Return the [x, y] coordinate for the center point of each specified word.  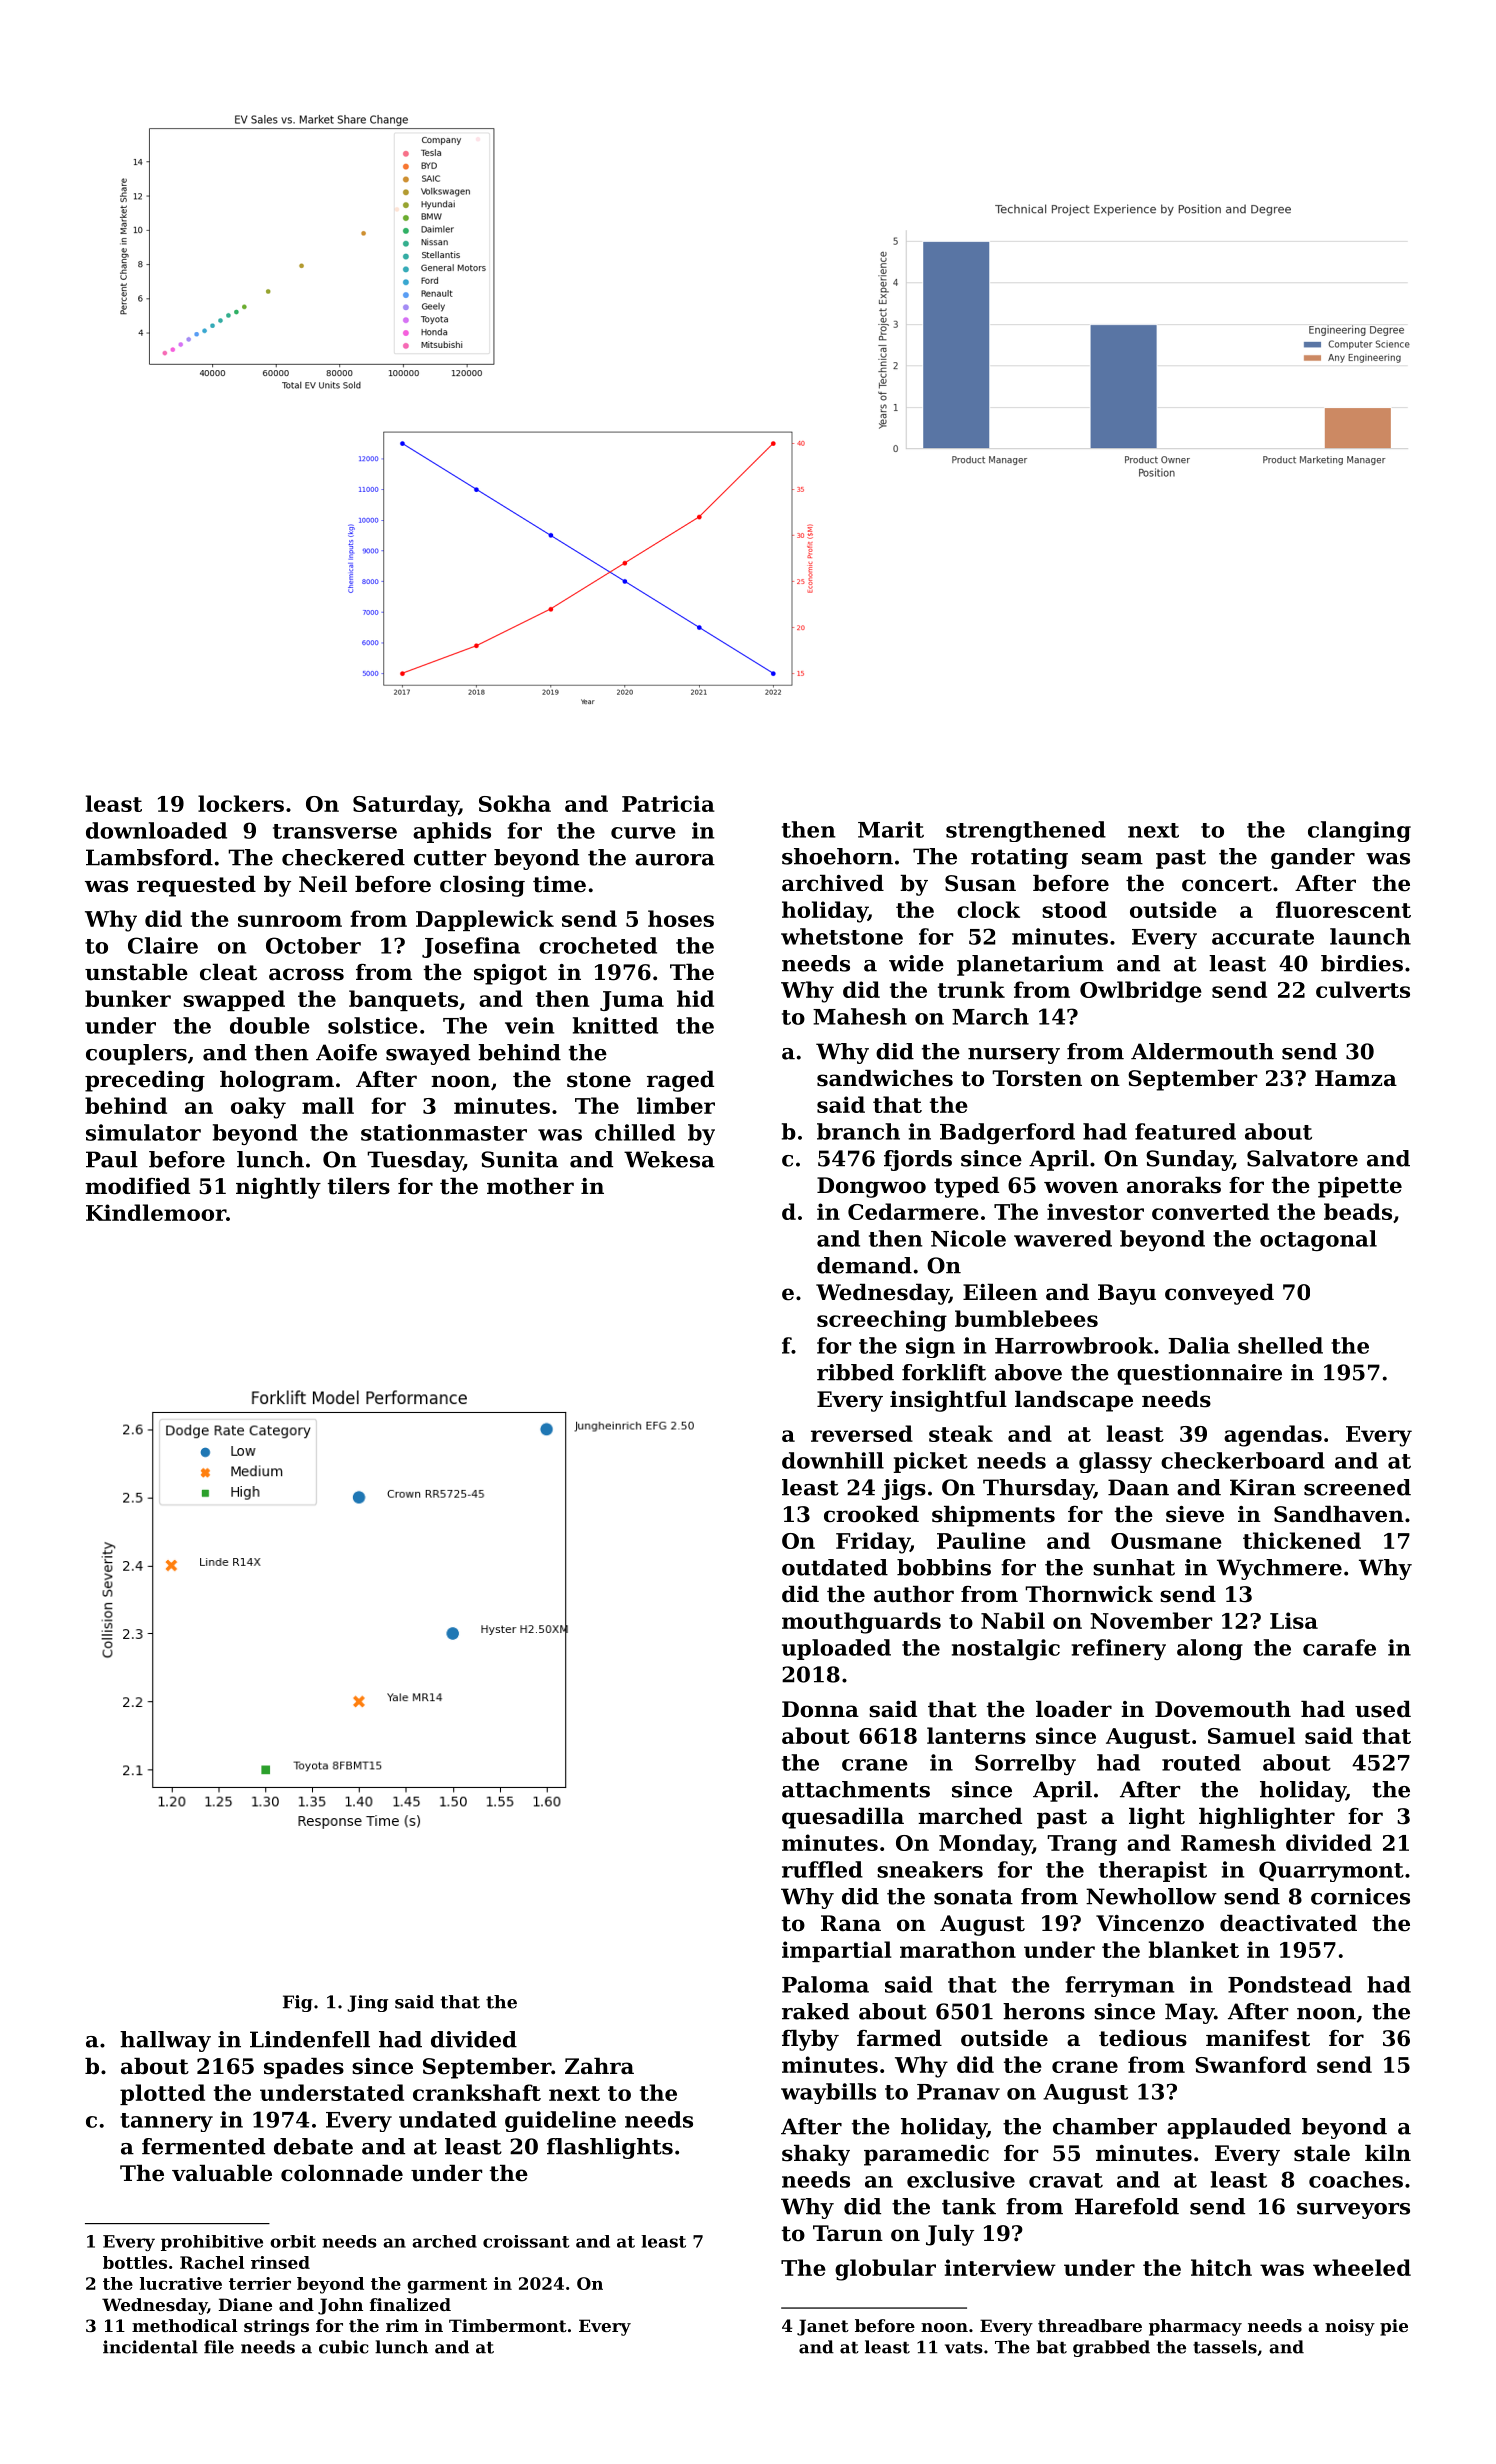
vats [964, 2348]
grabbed [1111, 2348]
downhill [833, 1460]
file [219, 2347]
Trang [1082, 1845]
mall [328, 1105]
